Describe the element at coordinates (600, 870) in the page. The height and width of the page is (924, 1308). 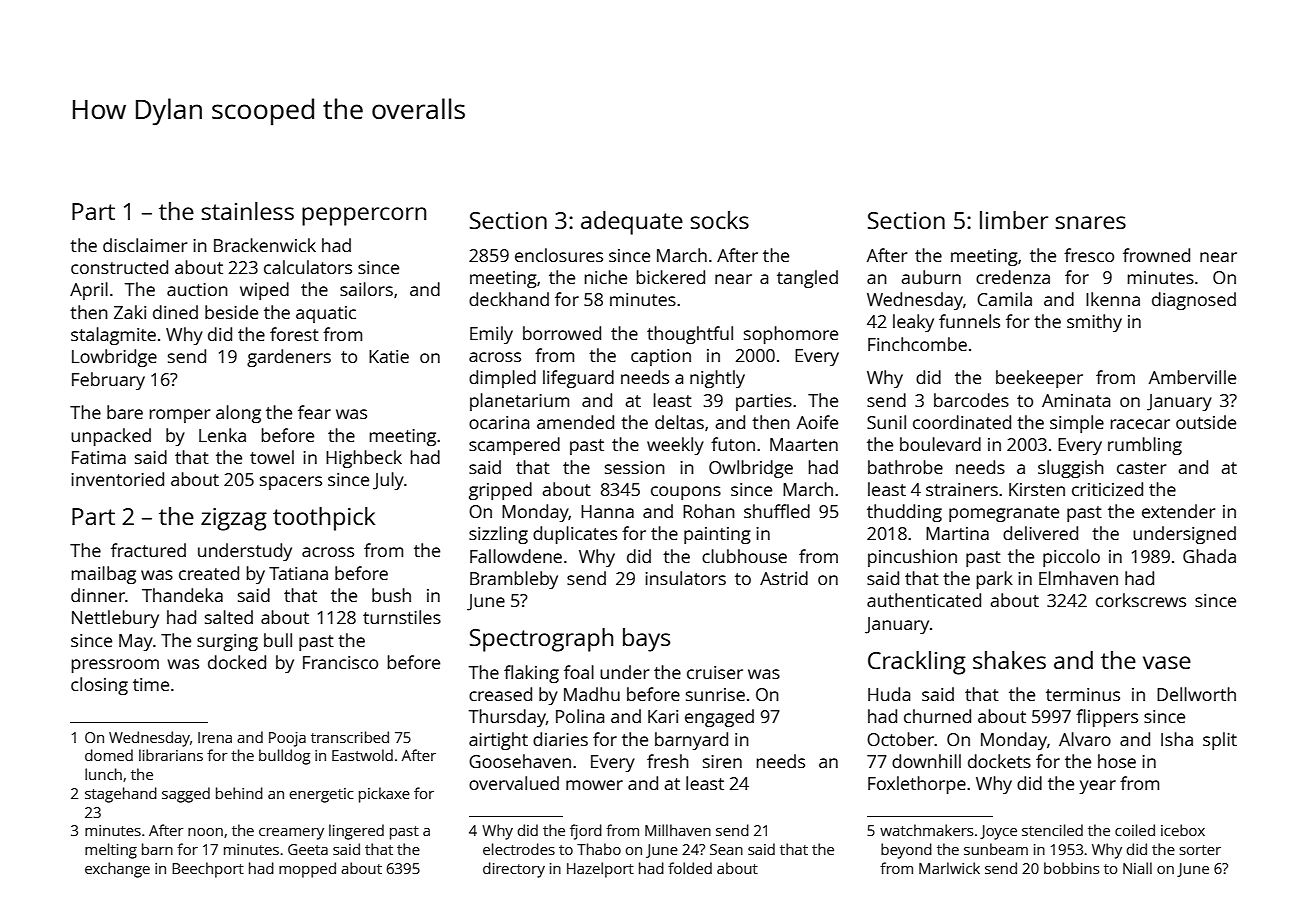
I see `Hazelport` at that location.
